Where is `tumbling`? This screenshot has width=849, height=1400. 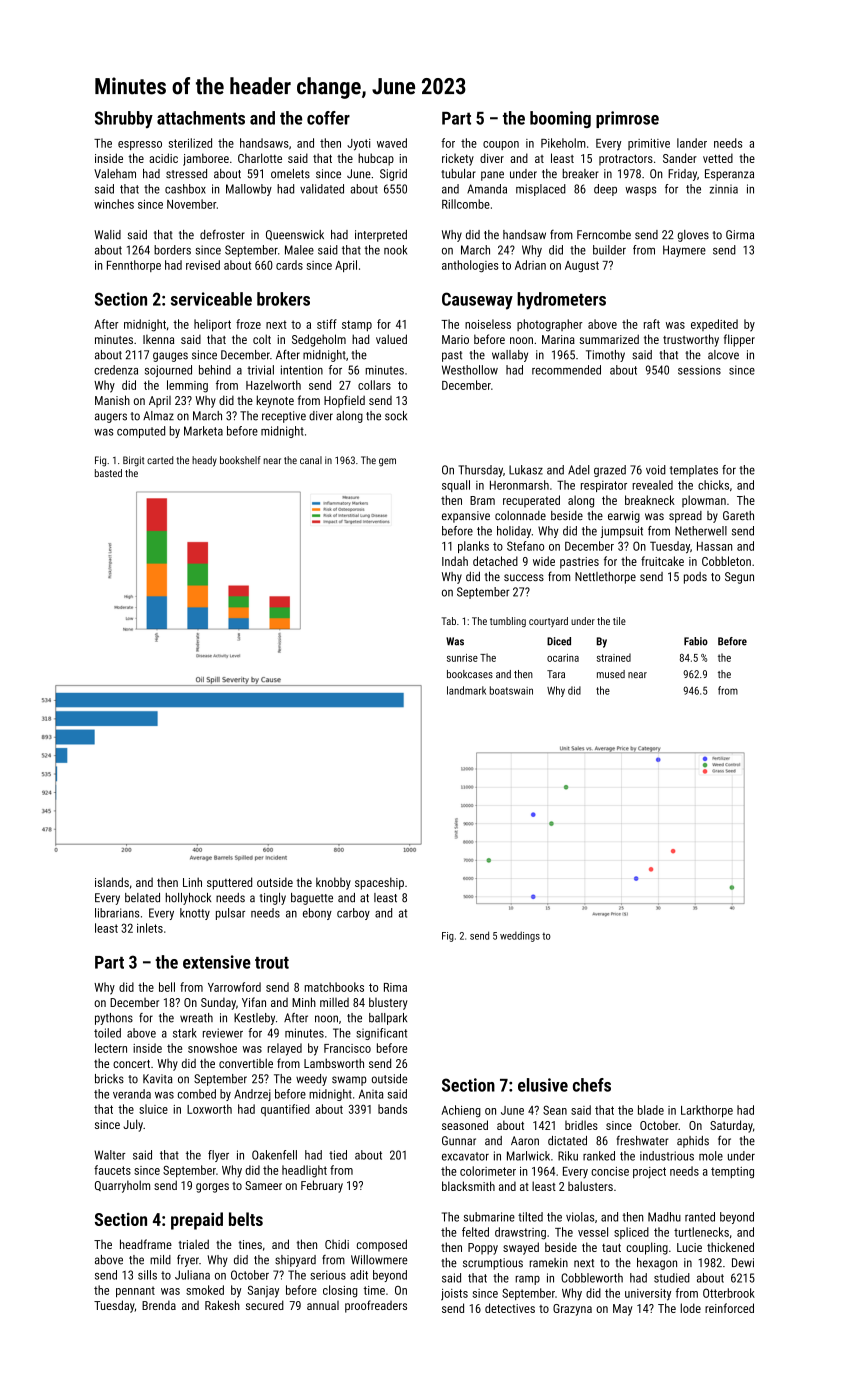
tumbling is located at coordinates (508, 622).
